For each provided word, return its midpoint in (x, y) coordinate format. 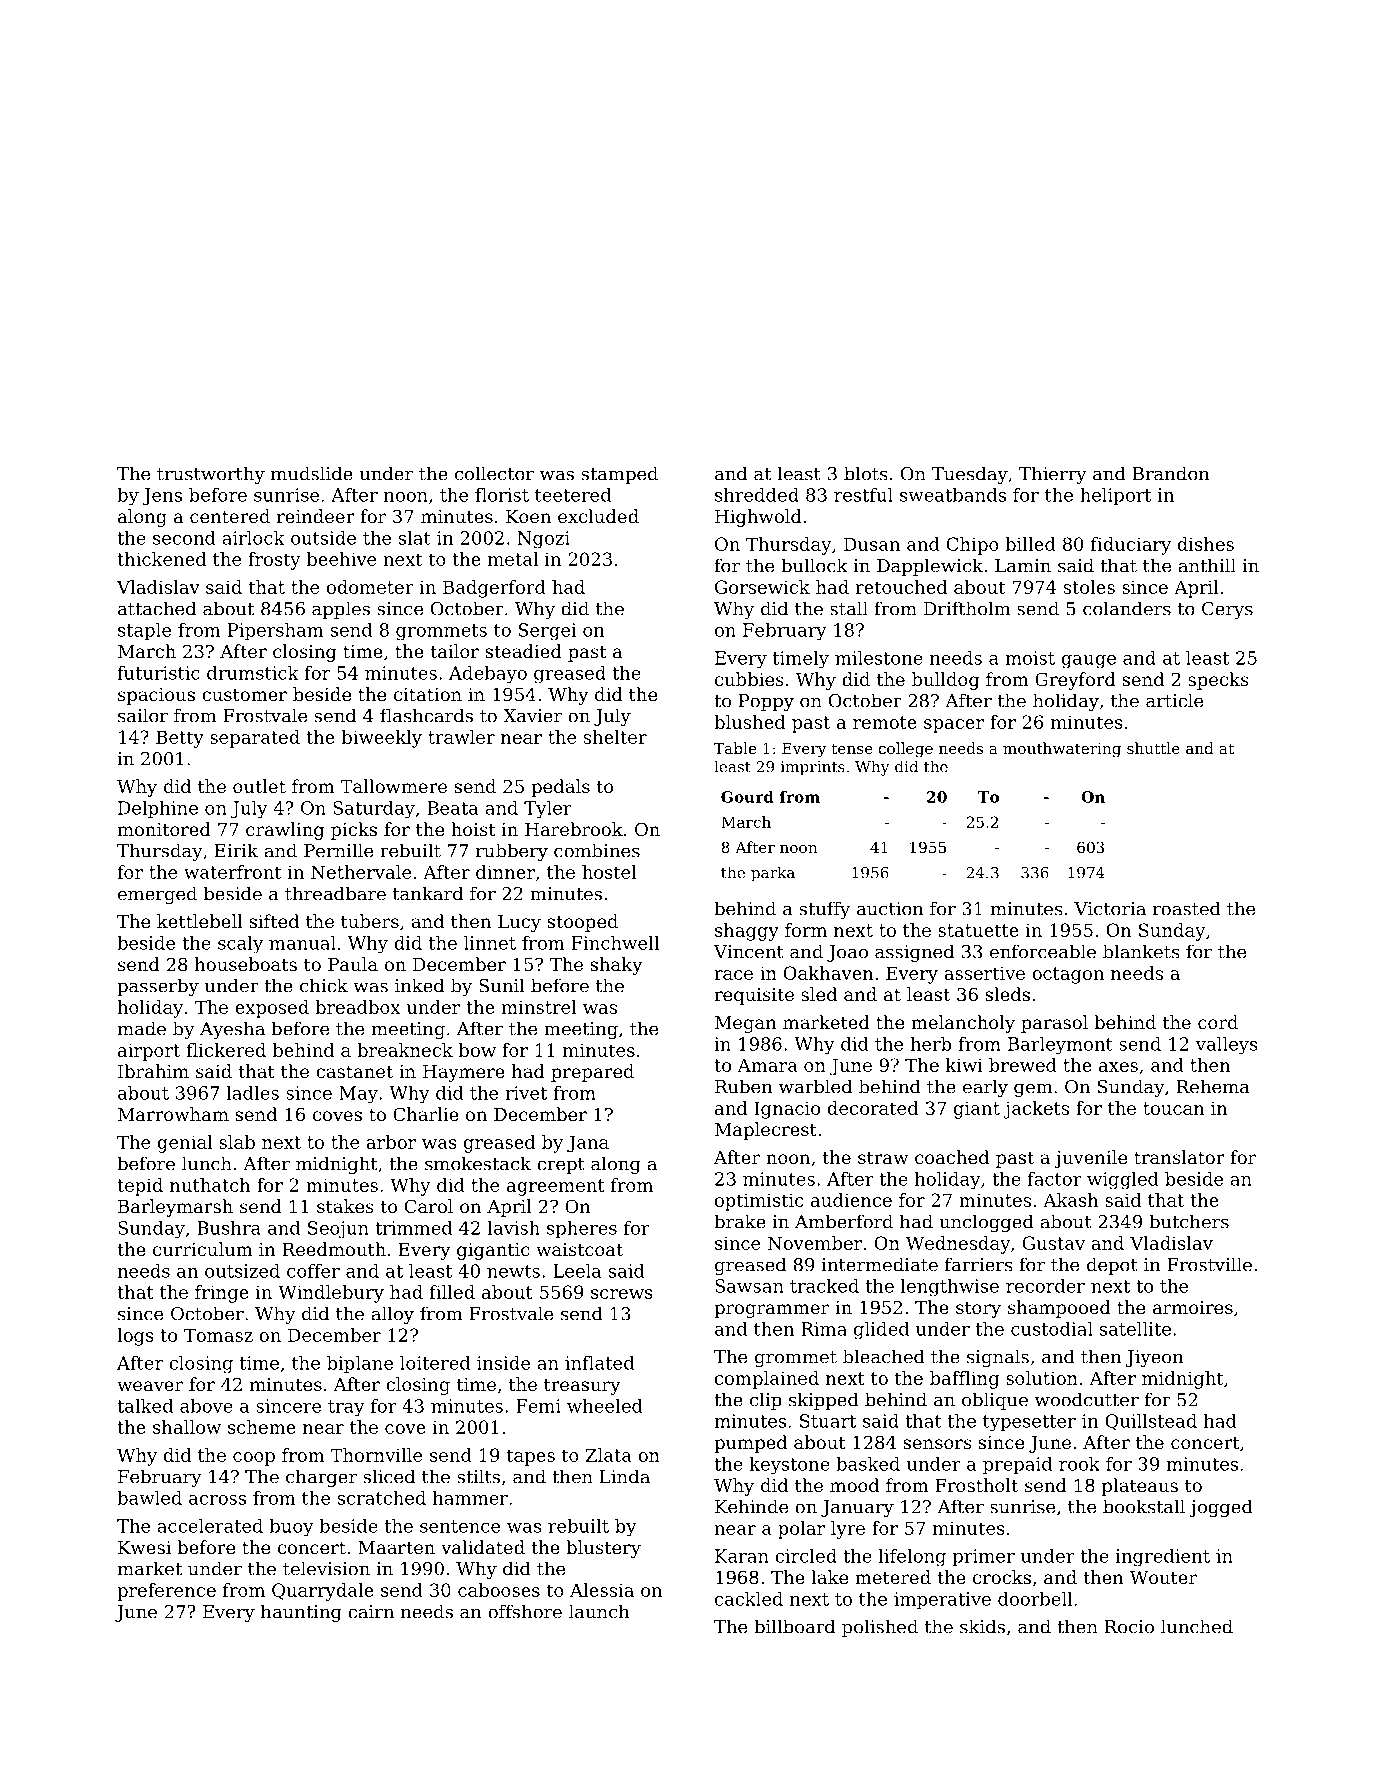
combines (597, 850)
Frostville (1209, 1264)
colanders (1127, 608)
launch (599, 1611)
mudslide (312, 473)
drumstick (253, 673)
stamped (620, 475)
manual (302, 943)
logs (135, 1337)
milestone (879, 658)
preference (166, 1592)
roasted (1187, 908)
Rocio (1129, 1627)
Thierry (1053, 475)
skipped (824, 1401)
